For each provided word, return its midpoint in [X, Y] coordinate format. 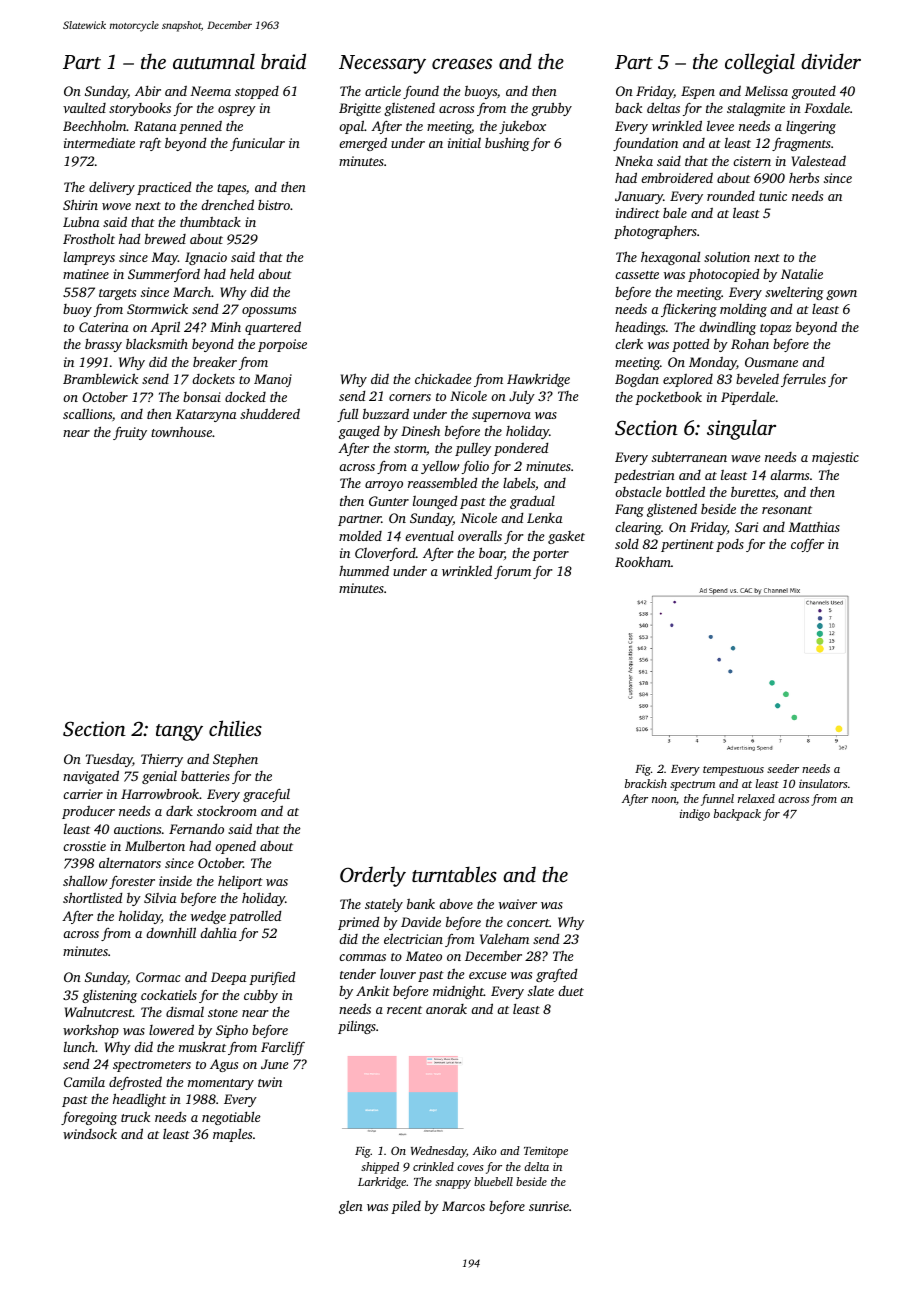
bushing [507, 144]
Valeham [504, 939]
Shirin [80, 204]
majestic [835, 458]
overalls [480, 536]
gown [841, 295]
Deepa [229, 978]
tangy [179, 732]
